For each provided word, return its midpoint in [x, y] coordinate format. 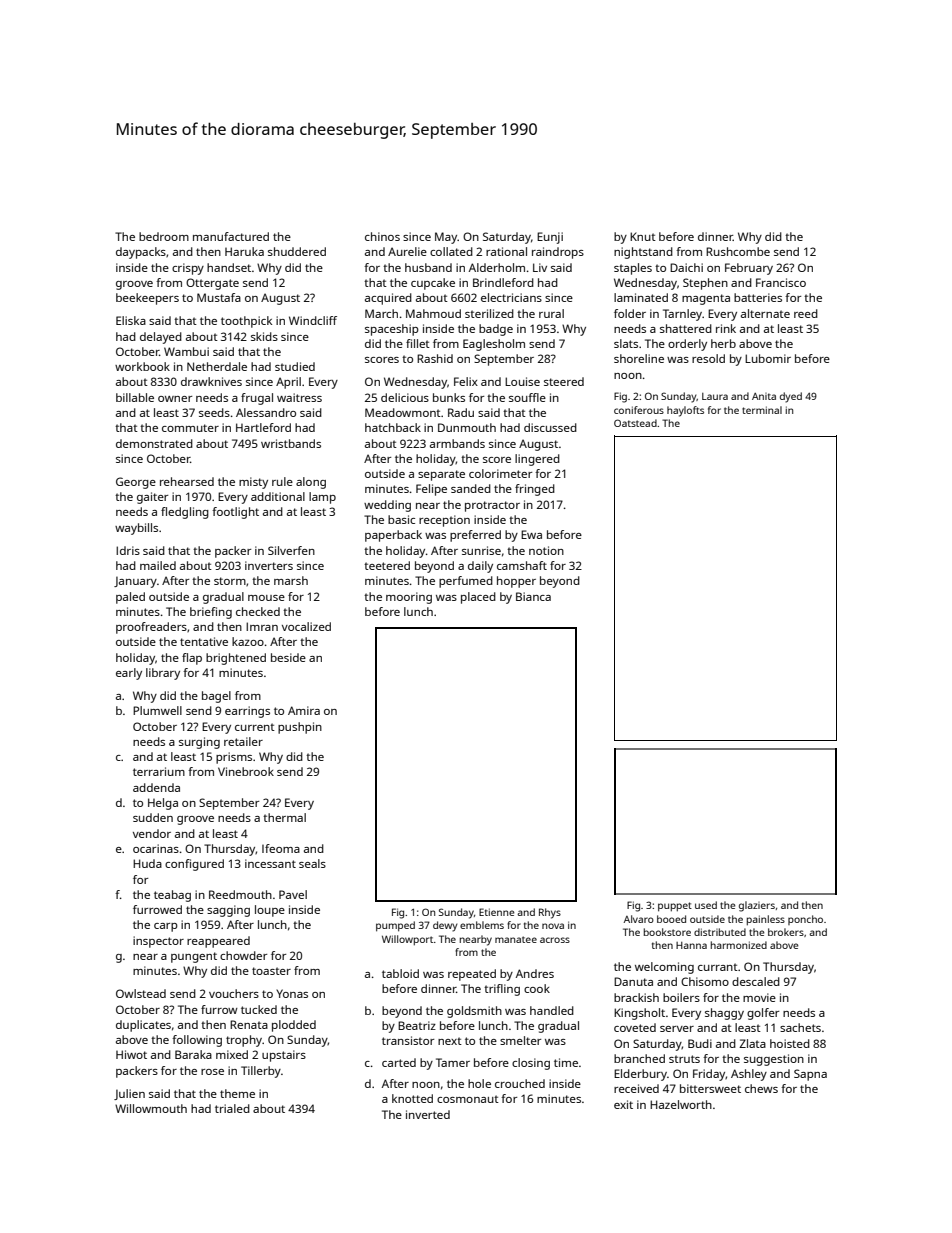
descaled [756, 981]
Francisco [781, 282]
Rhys [550, 913]
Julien [129, 1094]
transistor [408, 1040]
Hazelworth [681, 1104]
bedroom [164, 236]
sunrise [481, 550]
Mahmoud [433, 313]
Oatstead [635, 423]
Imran [262, 626]
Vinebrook [246, 771]
